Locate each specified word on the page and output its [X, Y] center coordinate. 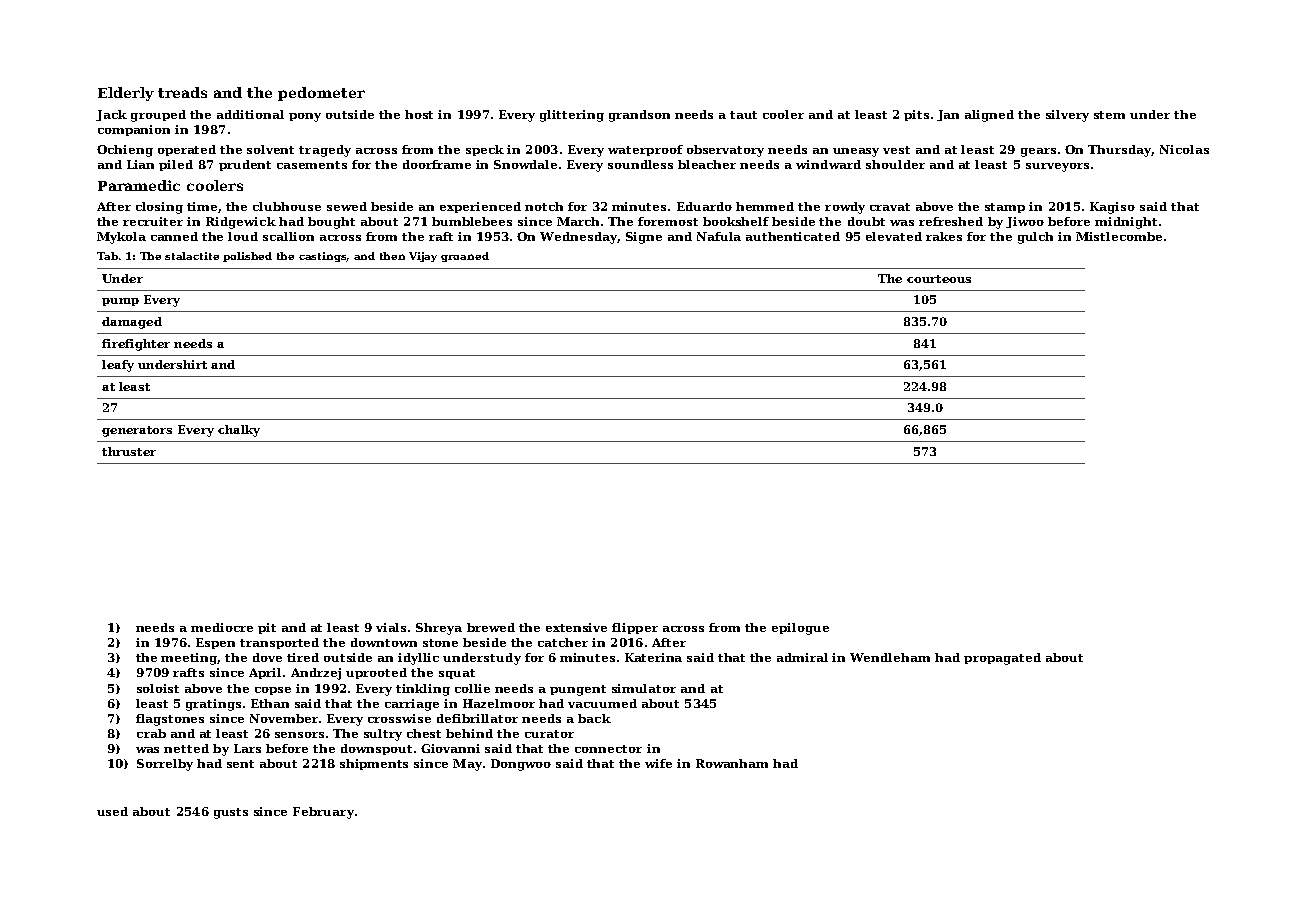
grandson [639, 116]
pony [305, 117]
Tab [107, 256]
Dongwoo [521, 765]
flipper [635, 628]
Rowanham [732, 763]
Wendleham [890, 657]
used [112, 811]
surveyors [1057, 167]
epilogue [800, 629]
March [578, 221]
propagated [1002, 659]
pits [916, 115]
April [265, 673]
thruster [129, 451]
